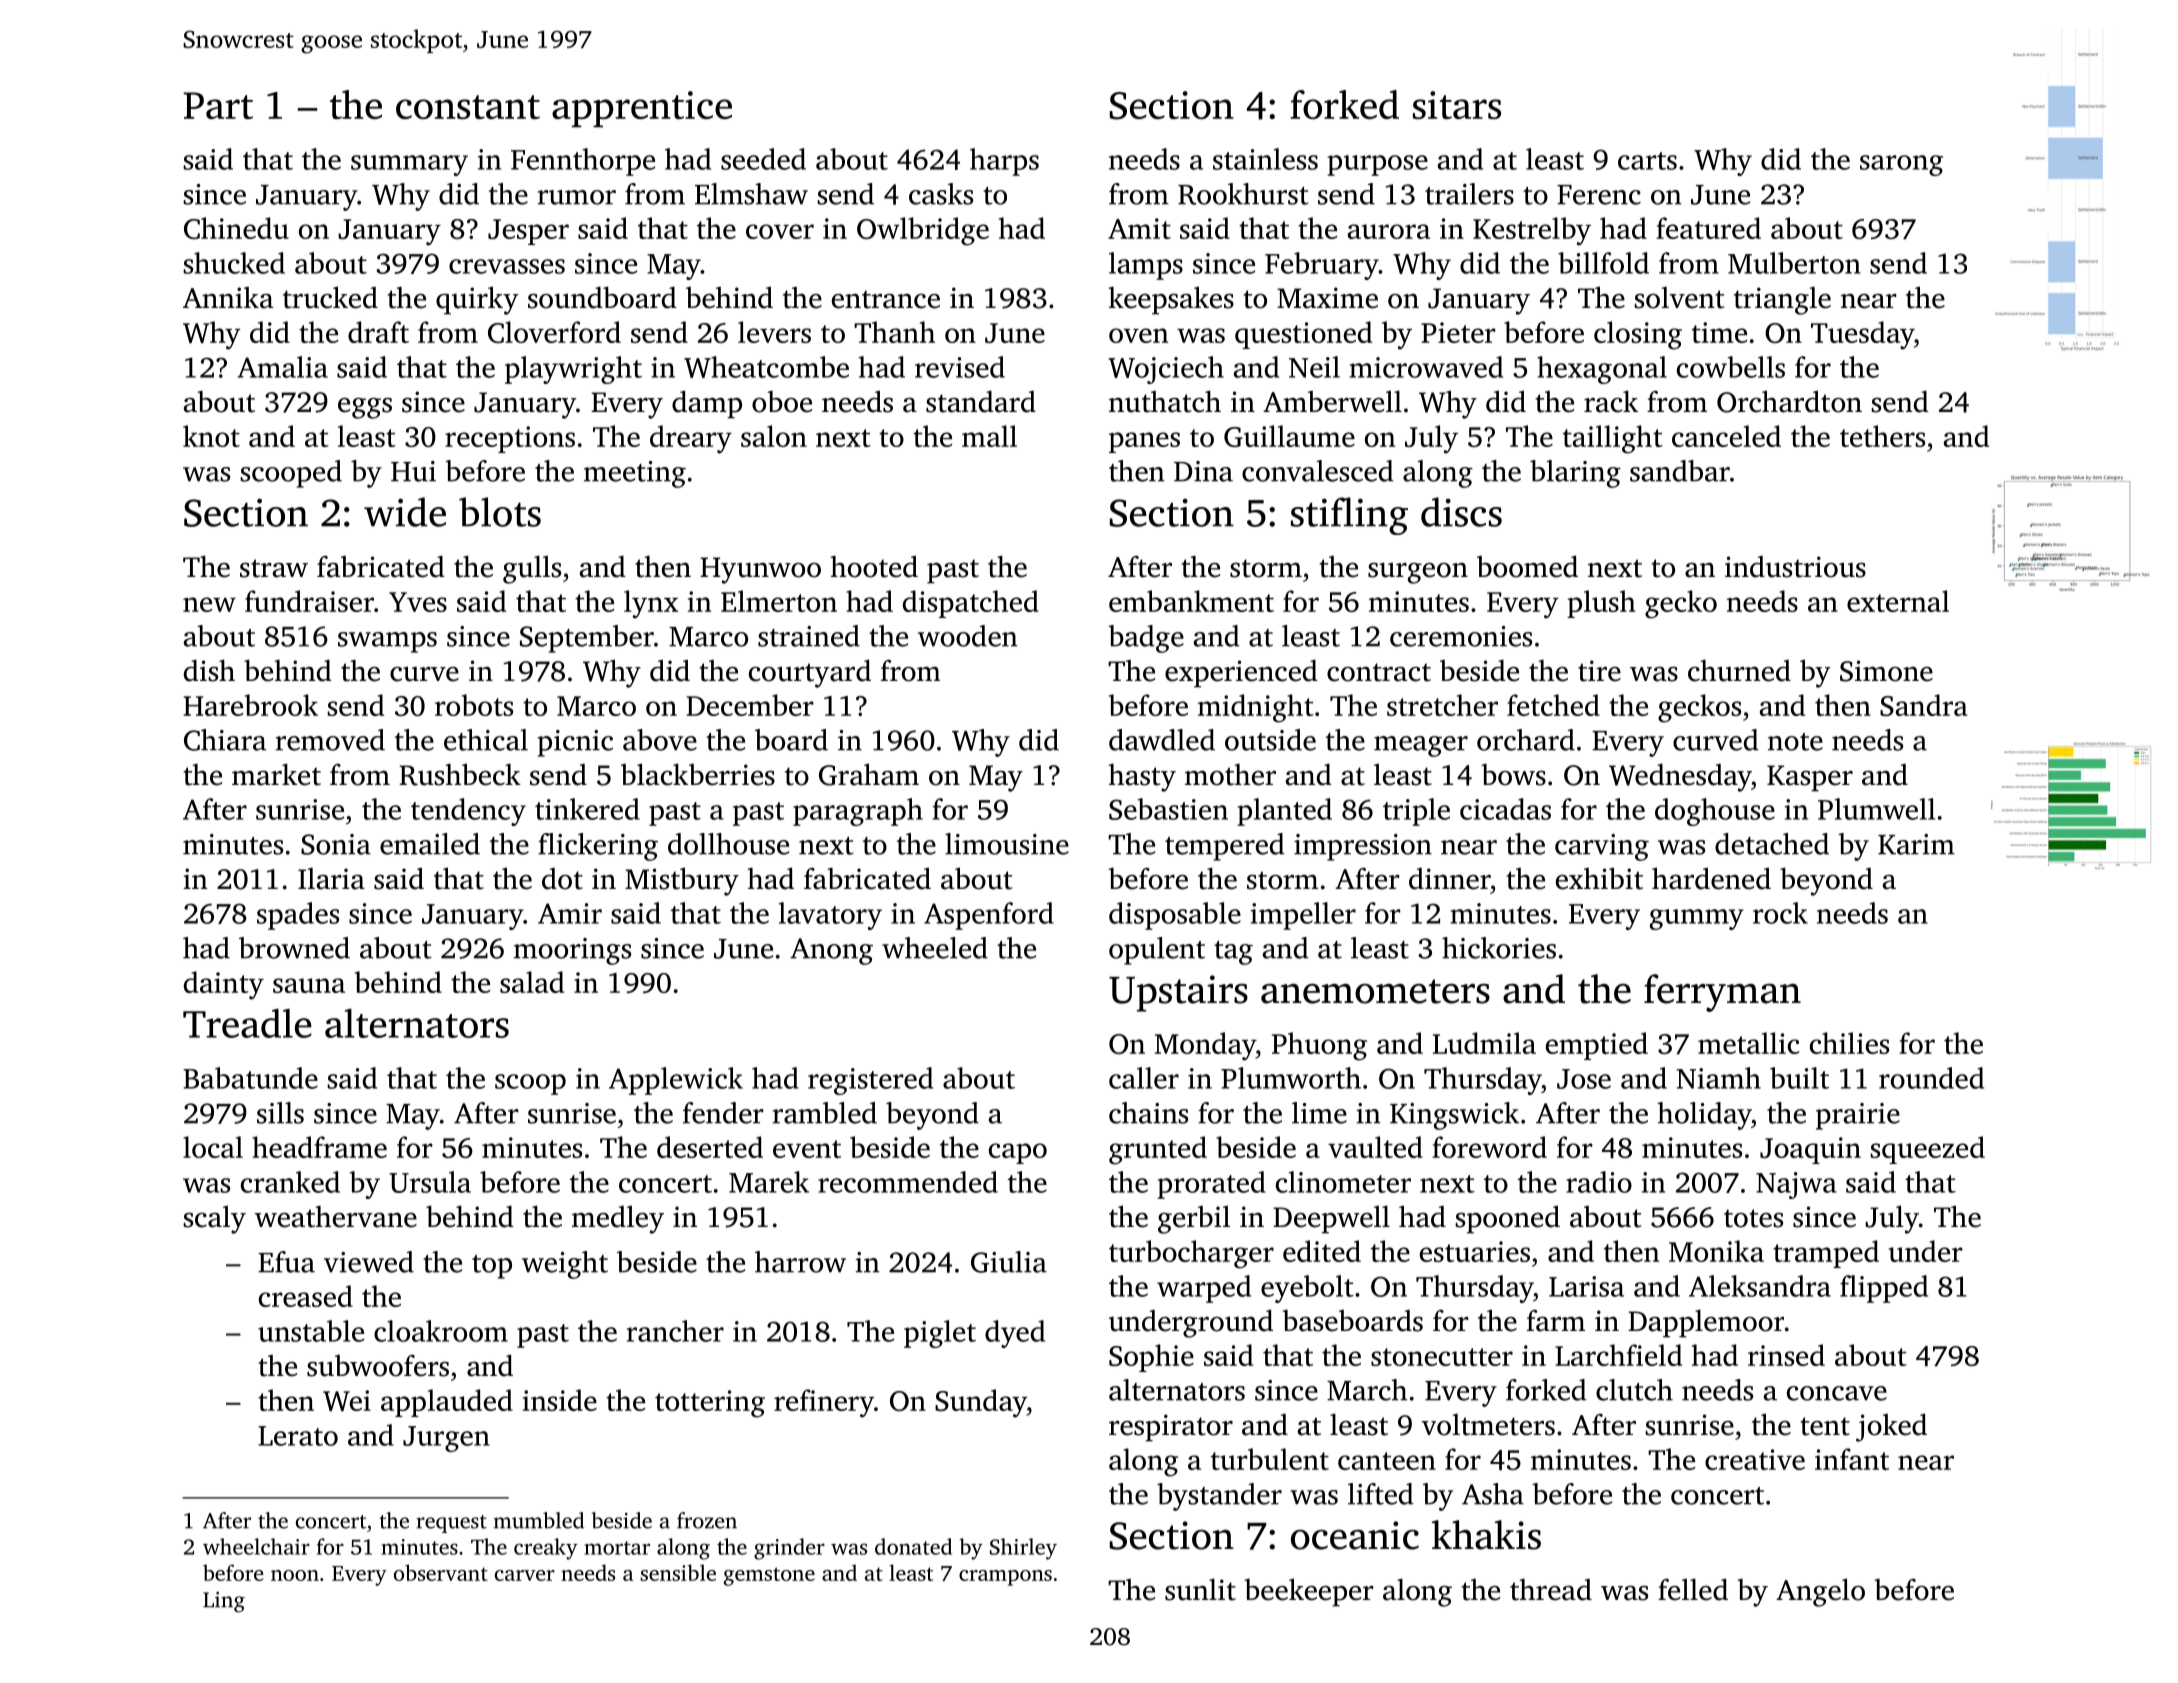  I want to click on picnic, so click(575, 743).
